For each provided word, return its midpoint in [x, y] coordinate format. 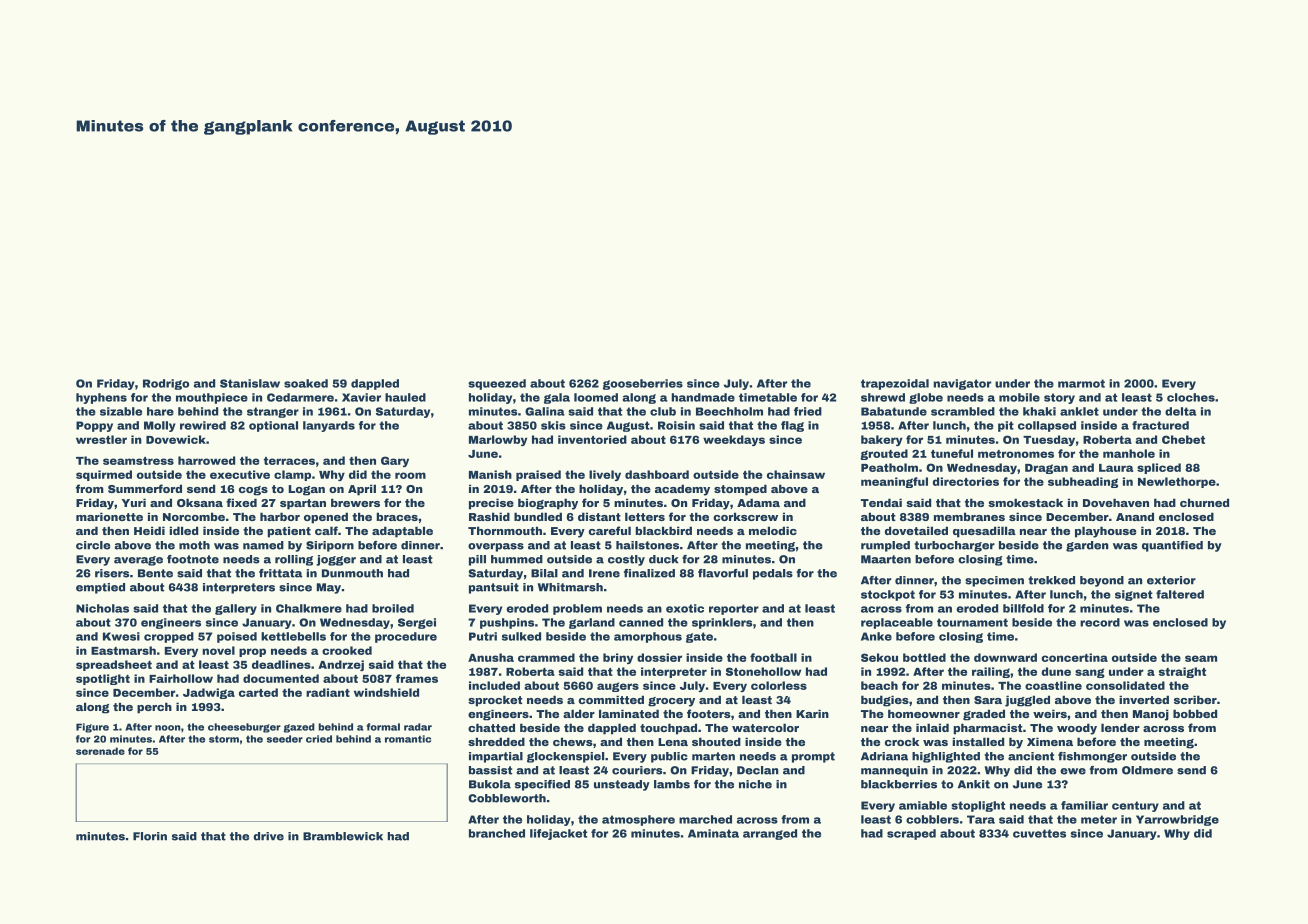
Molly [160, 426]
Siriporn [330, 546]
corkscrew [745, 516]
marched [705, 819]
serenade [100, 751]
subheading [1083, 482]
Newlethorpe [1177, 482]
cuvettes [1039, 833]
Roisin [676, 425]
